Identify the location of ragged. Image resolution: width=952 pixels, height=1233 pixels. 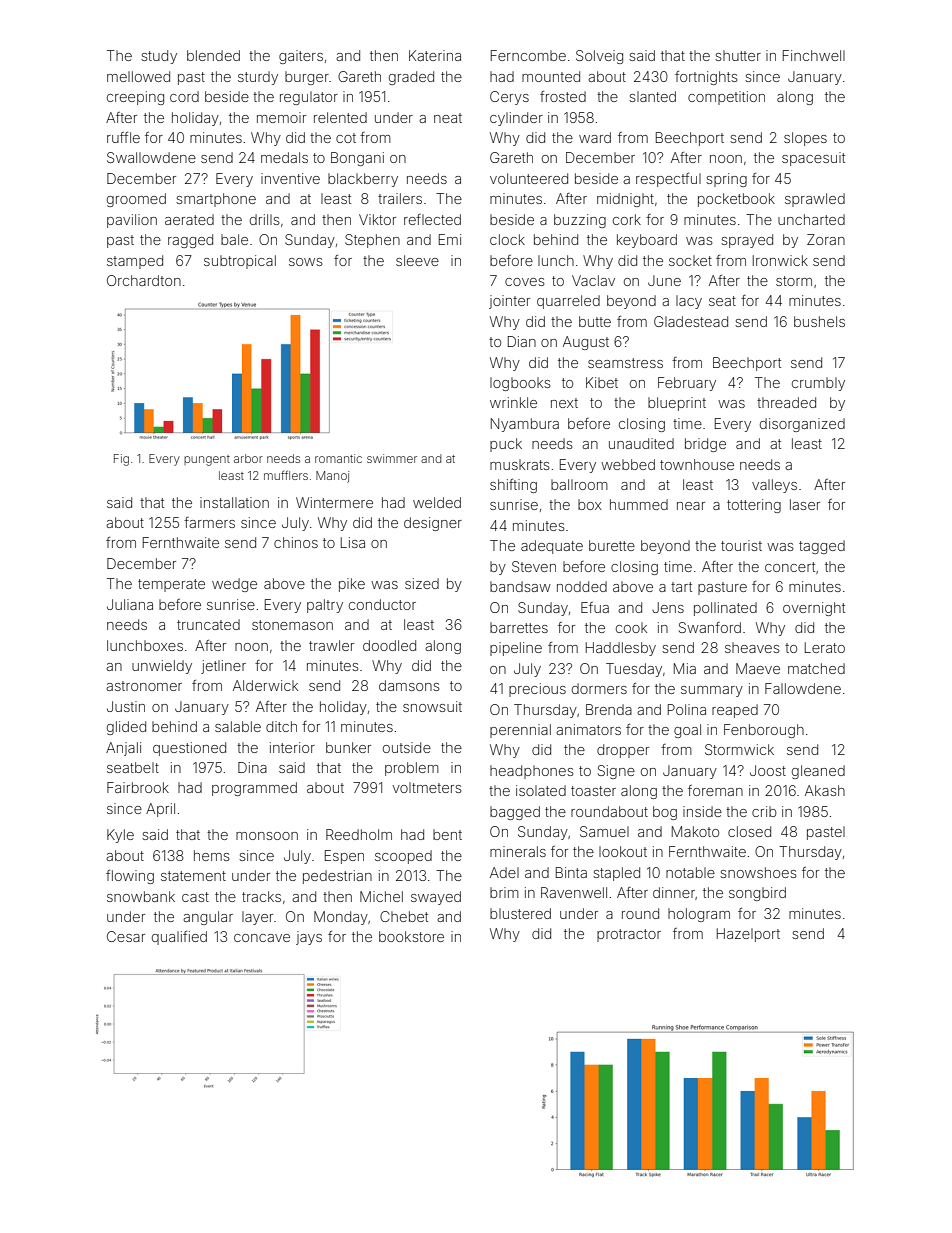
(190, 241).
